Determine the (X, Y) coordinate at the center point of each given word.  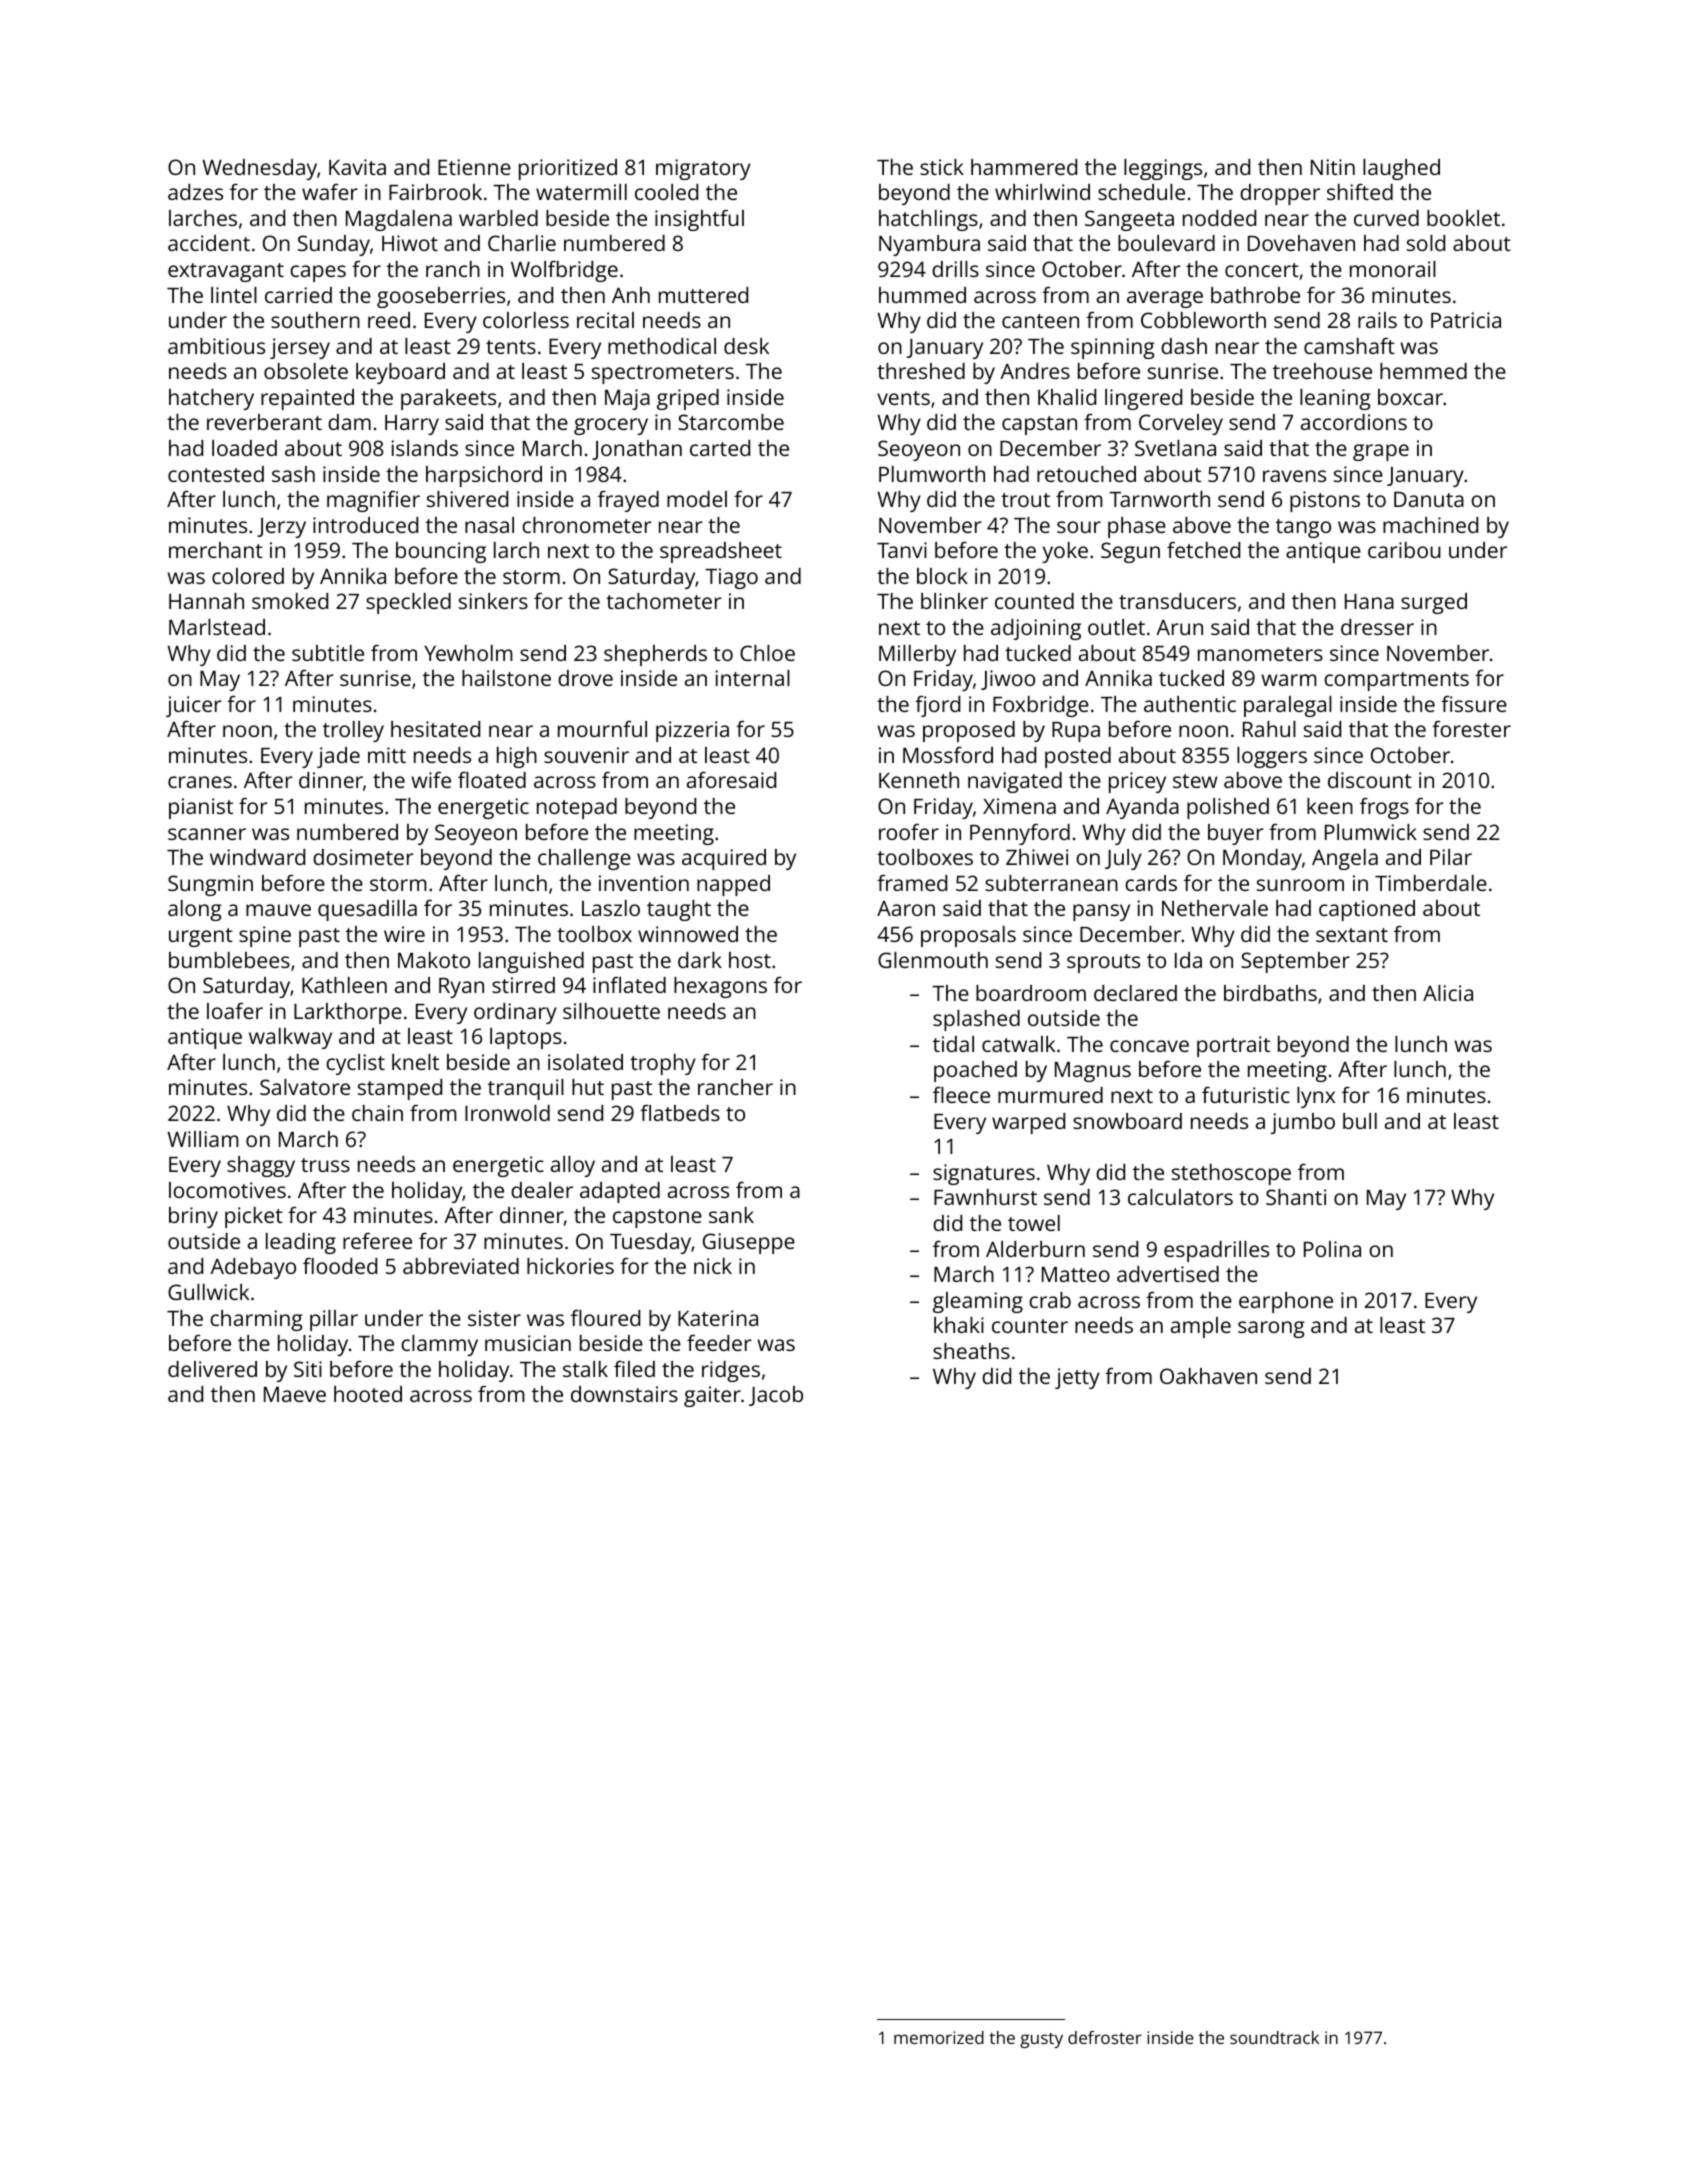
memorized (939, 2037)
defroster (1105, 2037)
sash (293, 474)
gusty (1041, 2040)
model (697, 499)
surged (1434, 603)
